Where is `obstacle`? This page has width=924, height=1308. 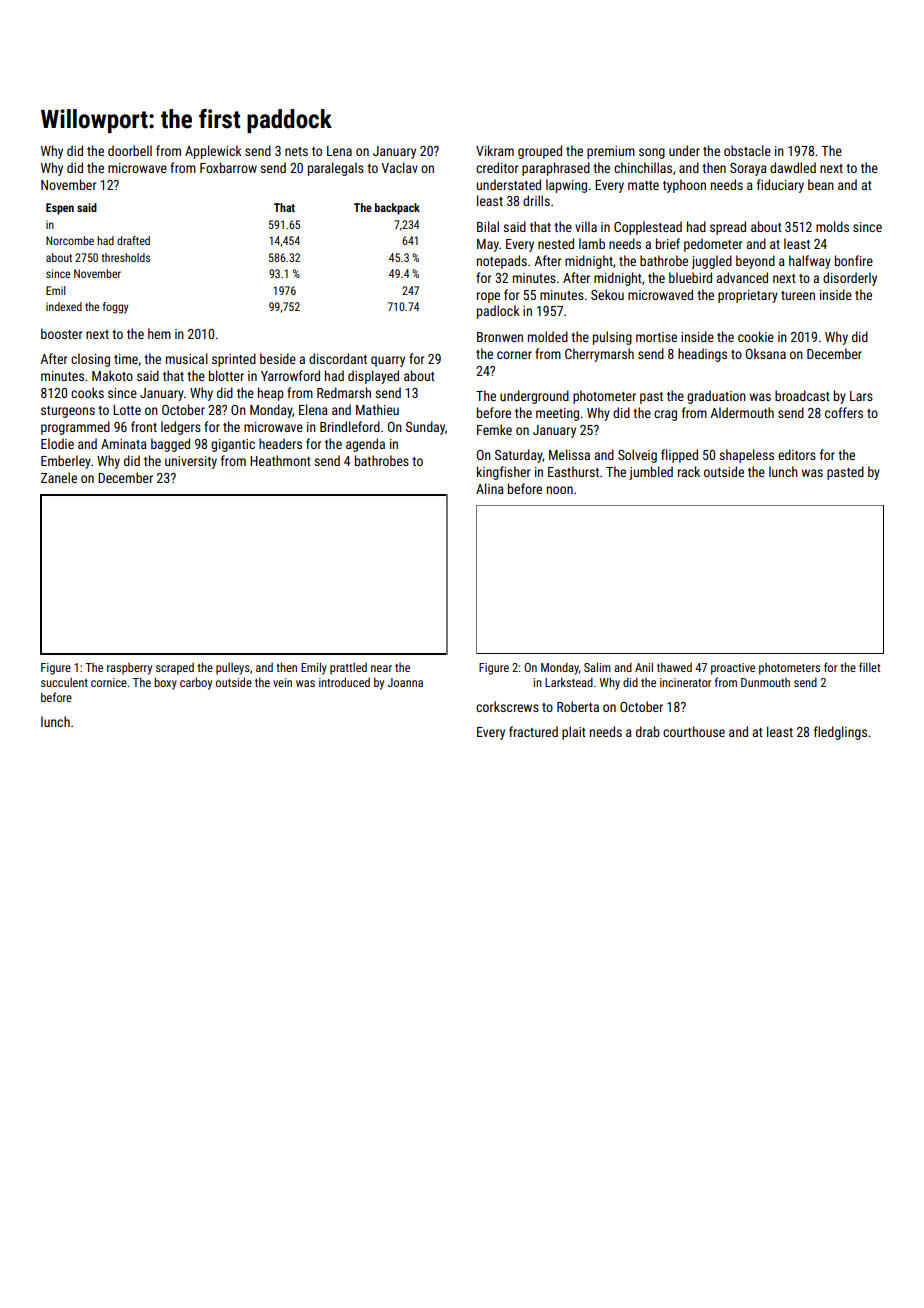
obstacle is located at coordinates (747, 150).
